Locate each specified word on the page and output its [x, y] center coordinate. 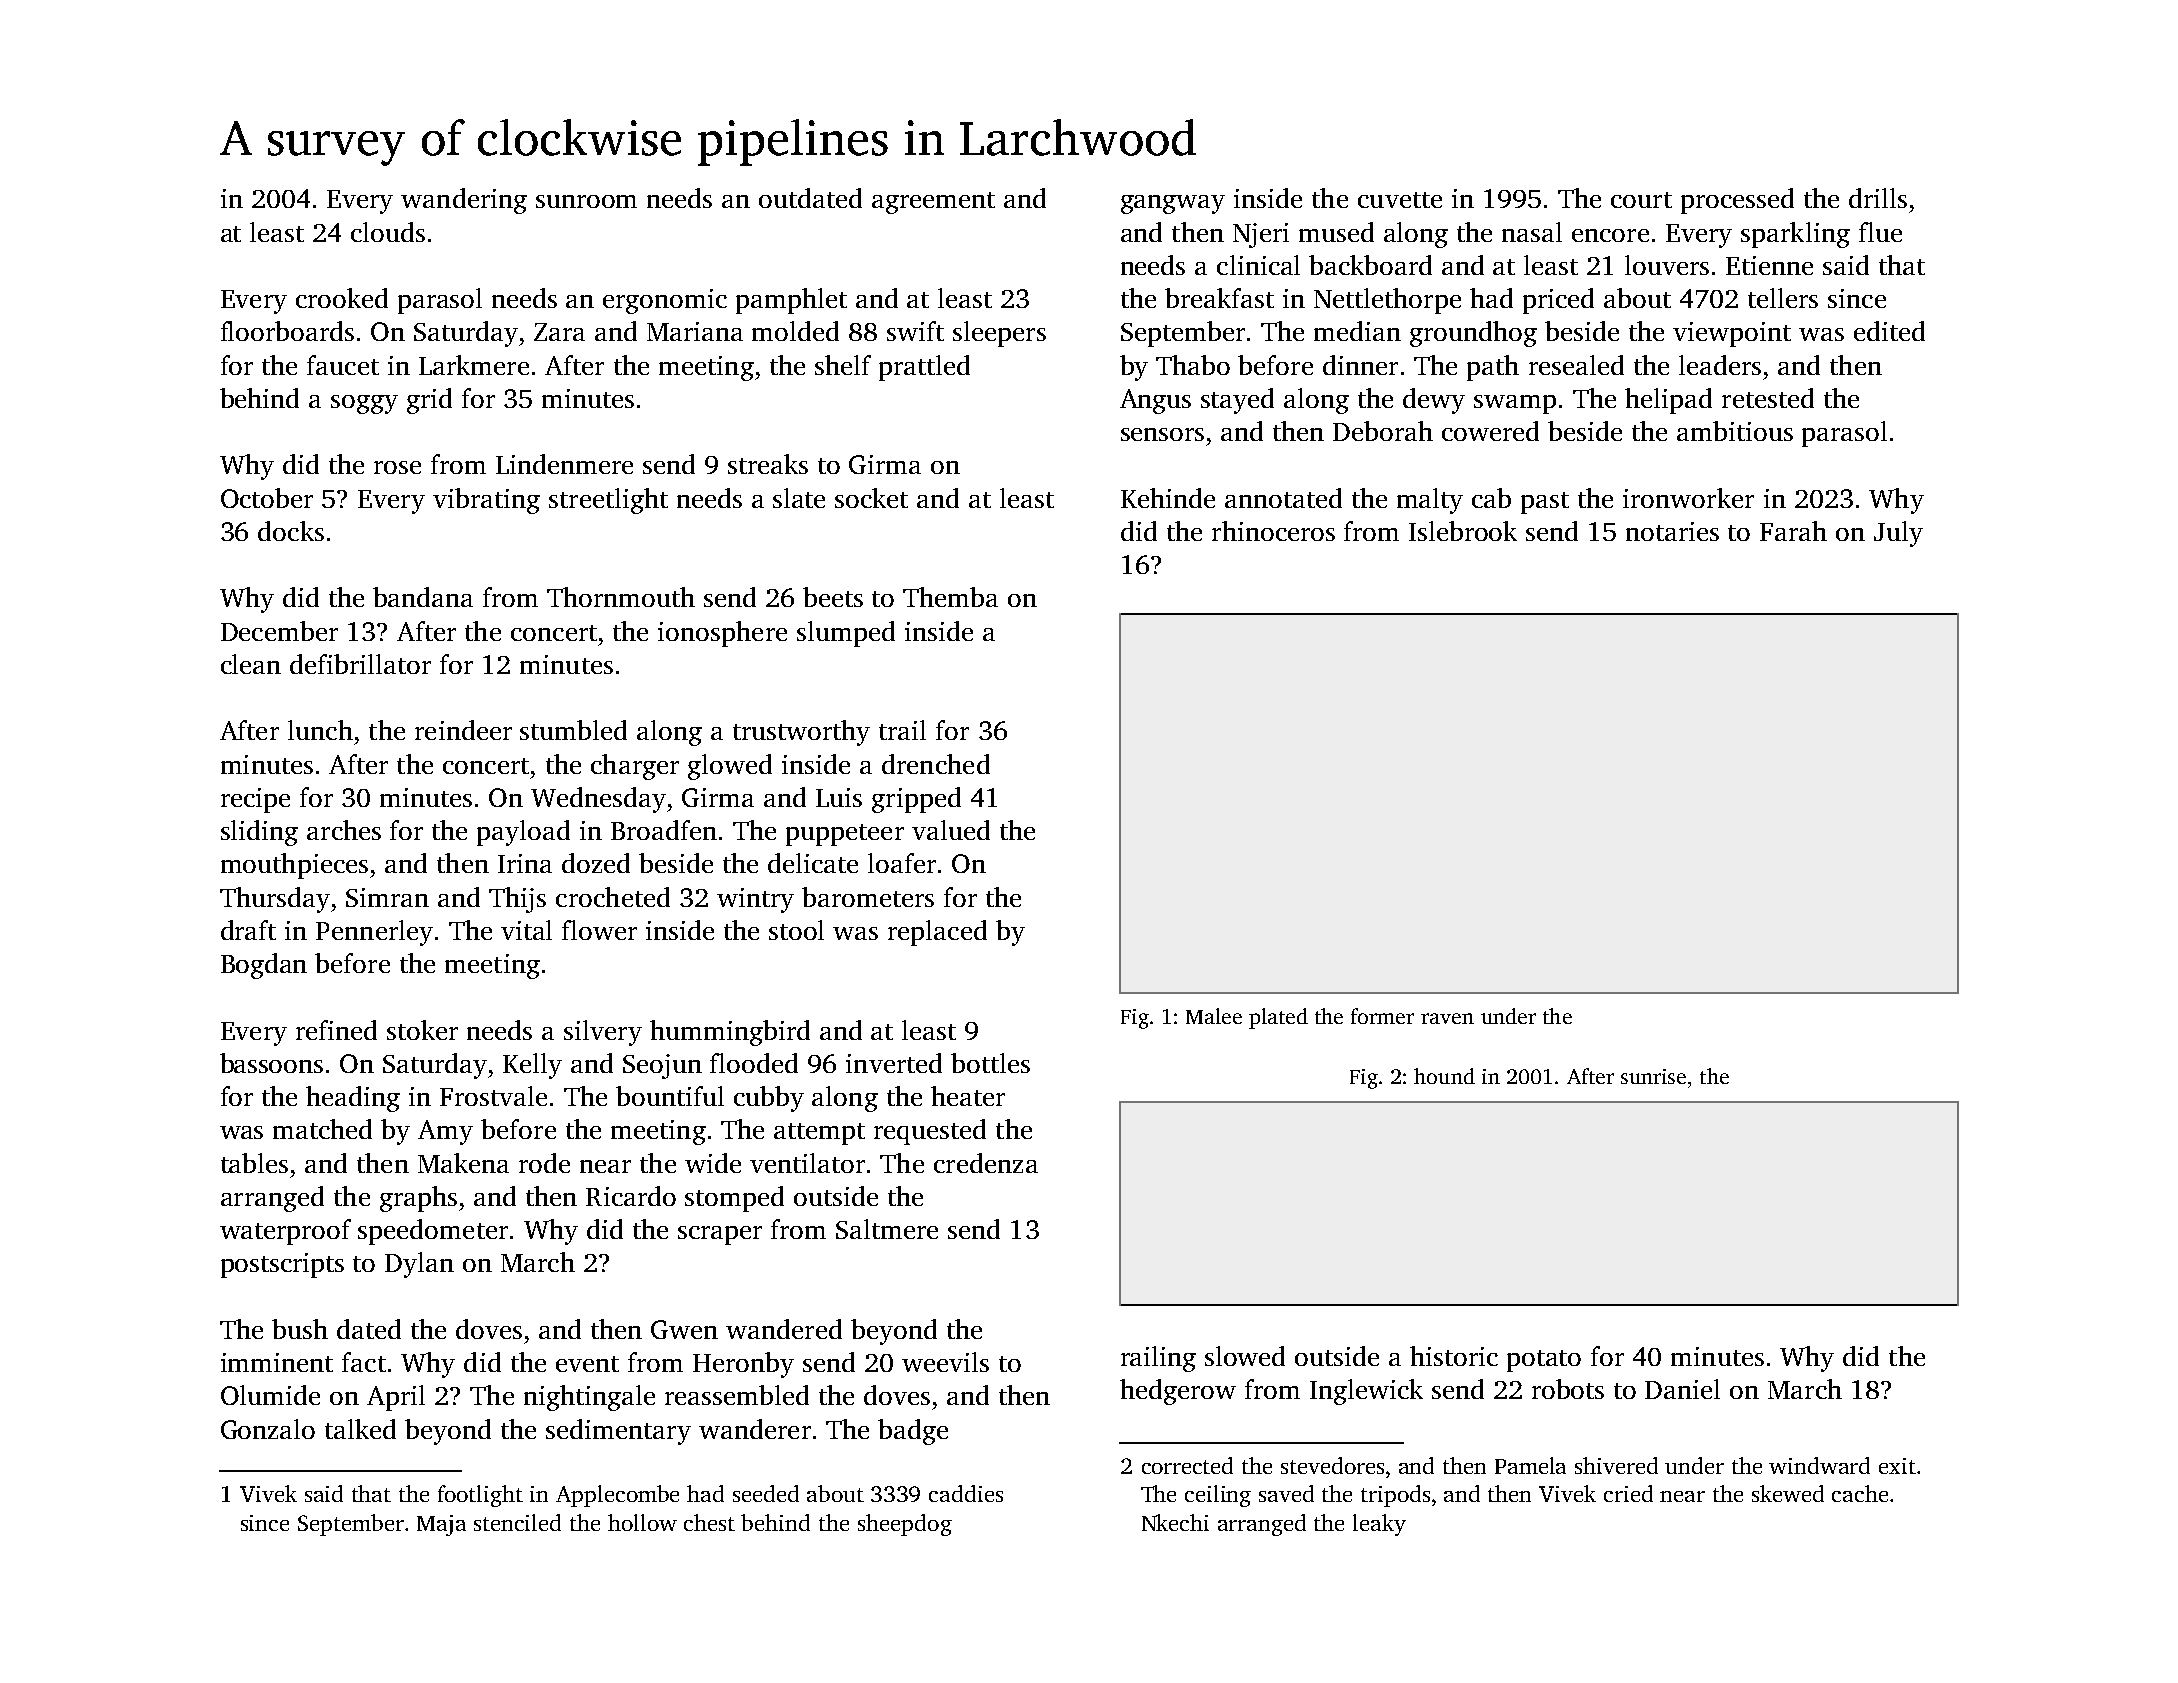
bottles [990, 1063]
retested [1768, 398]
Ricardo [631, 1196]
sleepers [999, 334]
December [279, 631]
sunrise [1653, 1076]
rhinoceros [1273, 531]
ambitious [1735, 431]
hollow [642, 1522]
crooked [342, 298]
